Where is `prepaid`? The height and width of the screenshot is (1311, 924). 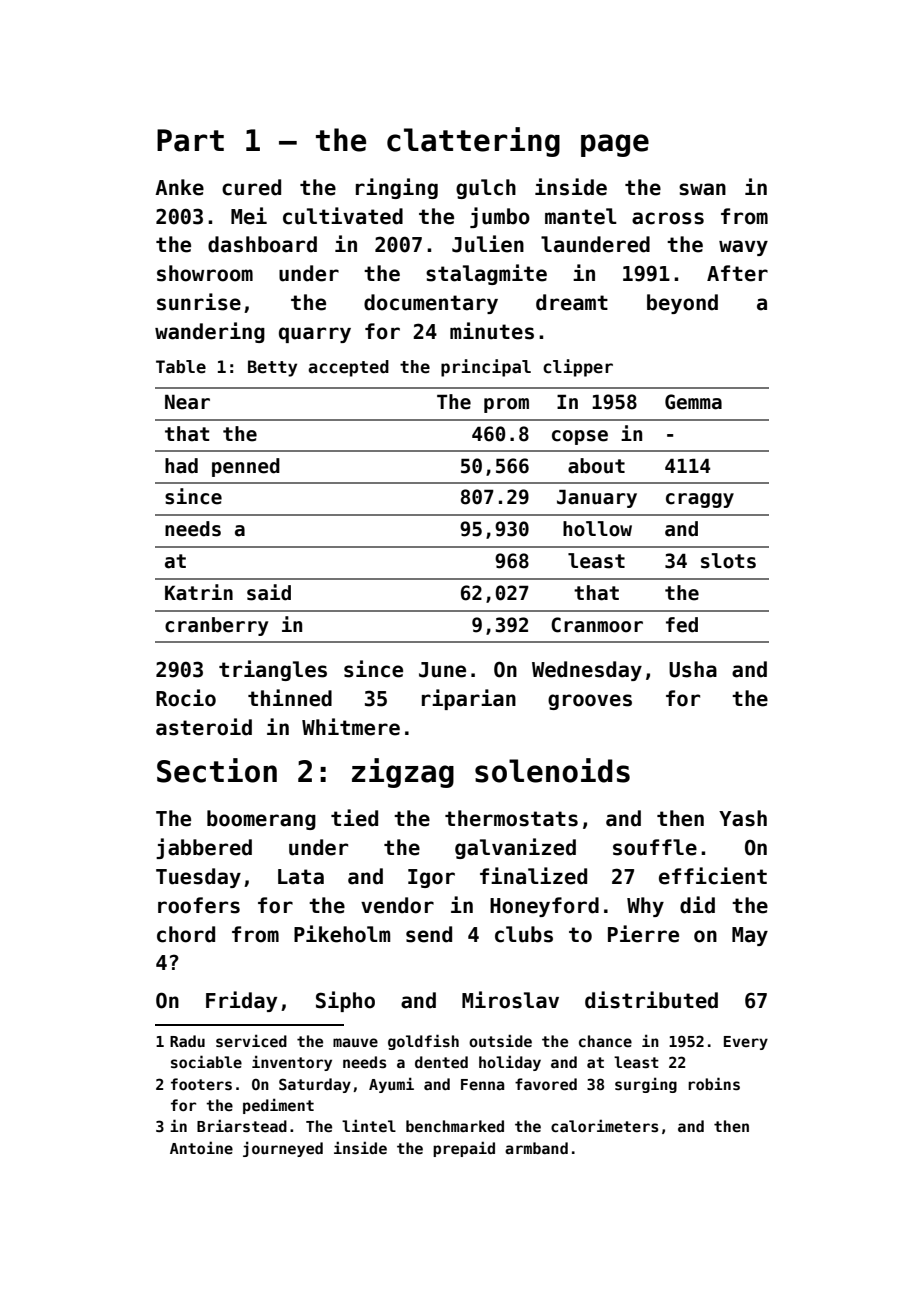
prepaid is located at coordinates (464, 1149).
